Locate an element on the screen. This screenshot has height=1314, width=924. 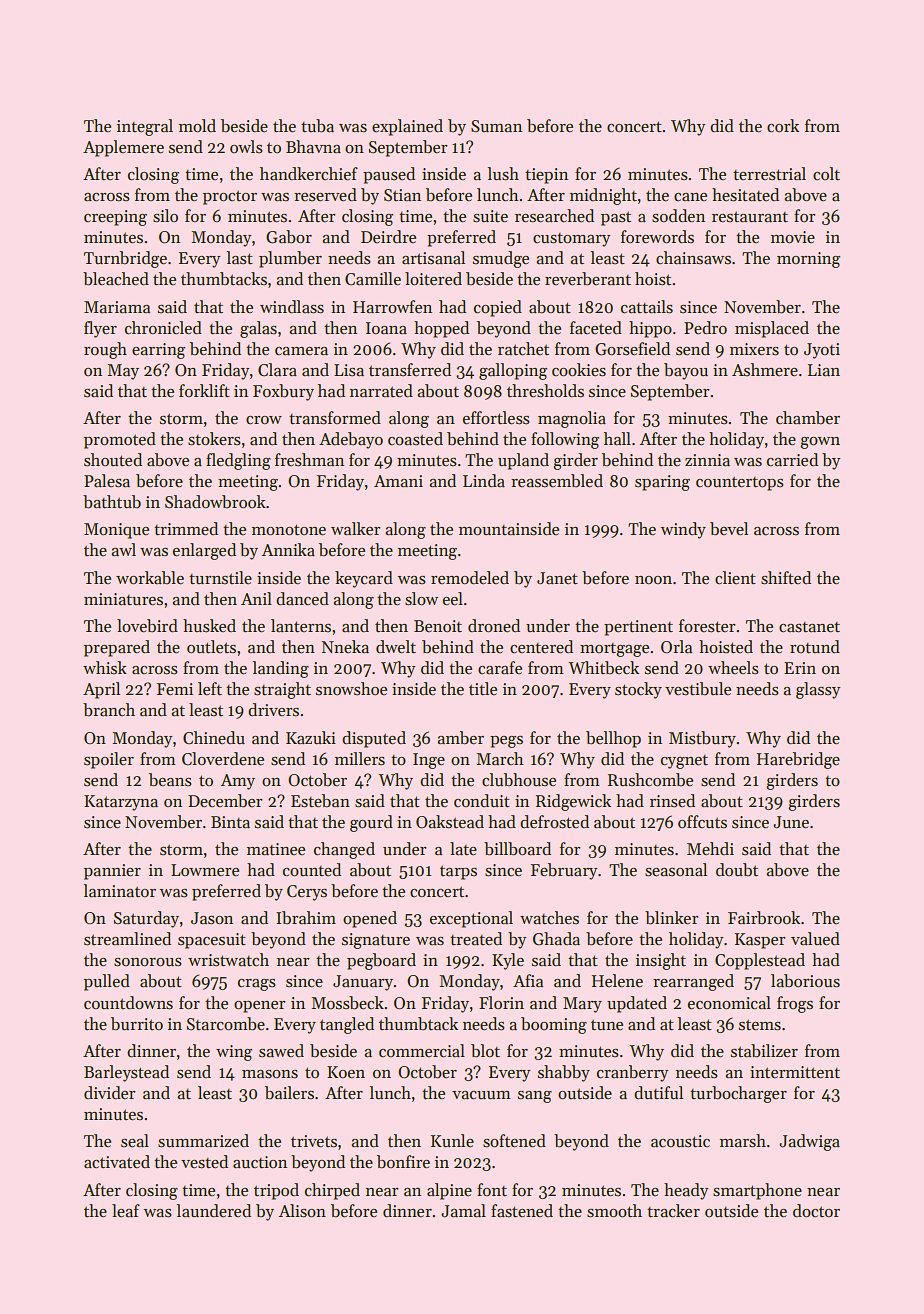
tracker is located at coordinates (673, 1211).
